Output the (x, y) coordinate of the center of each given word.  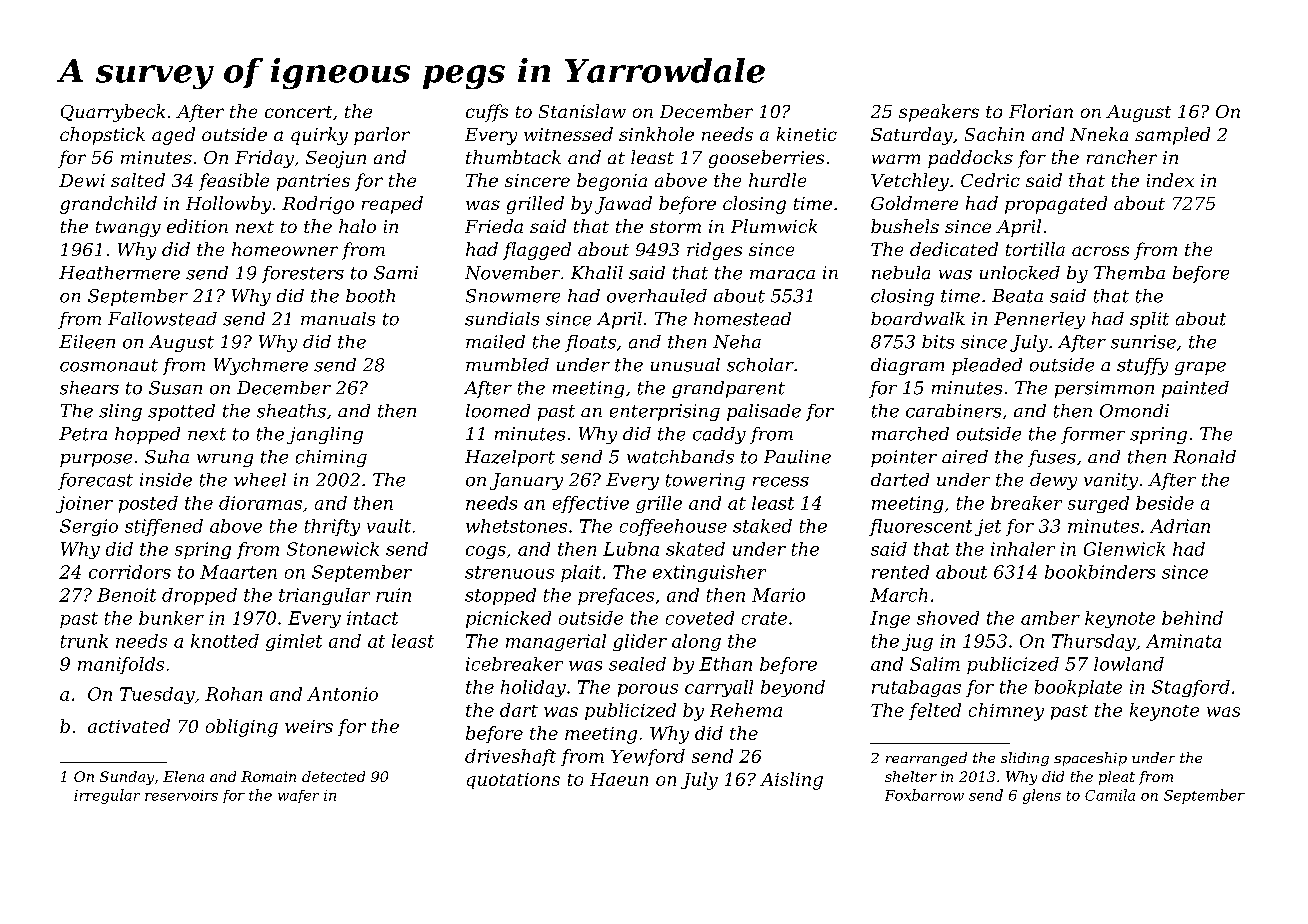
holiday (533, 688)
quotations (513, 781)
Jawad (623, 205)
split (1149, 320)
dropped (199, 596)
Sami (396, 273)
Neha (737, 342)
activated (129, 726)
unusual (685, 365)
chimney (1006, 712)
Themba (1129, 273)
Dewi (82, 180)
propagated (1056, 205)
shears (89, 388)
